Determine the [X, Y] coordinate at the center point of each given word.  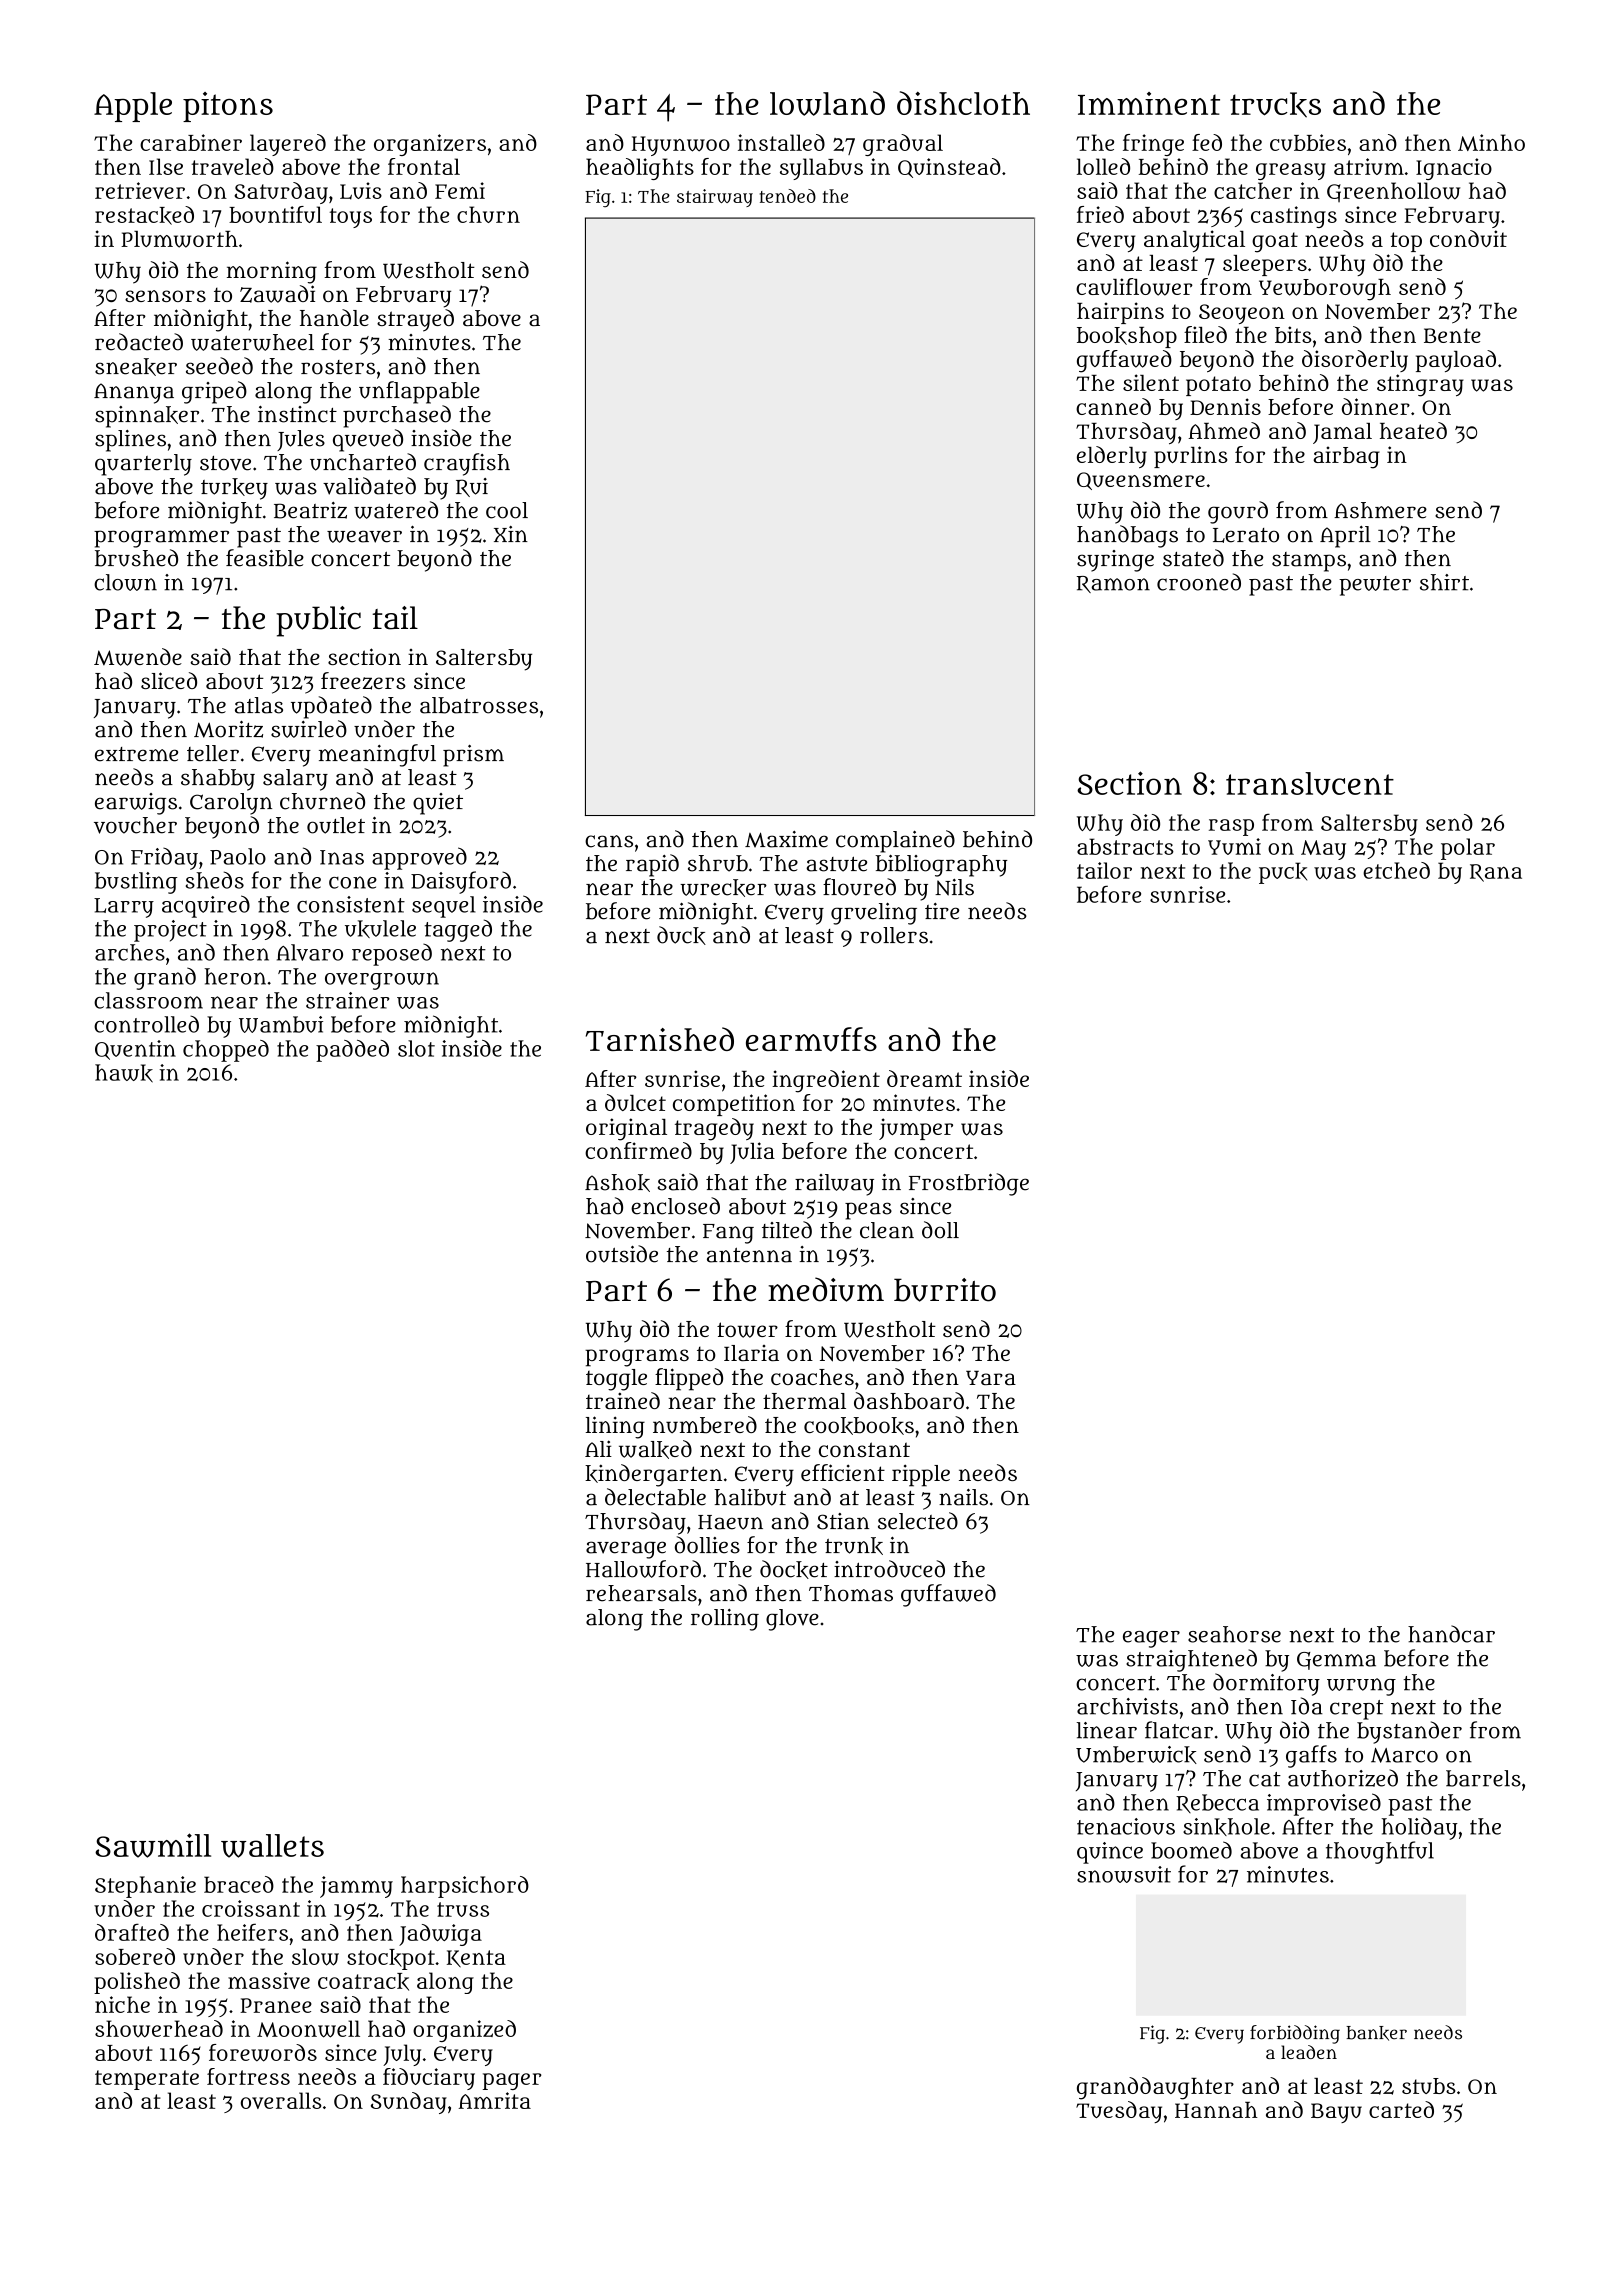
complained [895, 841]
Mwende [138, 657]
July [402, 2055]
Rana [1496, 873]
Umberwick [1136, 1755]
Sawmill [153, 1845]
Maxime [786, 839]
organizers [430, 145]
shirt [1444, 582]
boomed [1191, 1850]
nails [963, 1497]
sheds [215, 880]
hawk [124, 1073]
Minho [1491, 142]
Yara [991, 1378]
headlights [640, 169]
